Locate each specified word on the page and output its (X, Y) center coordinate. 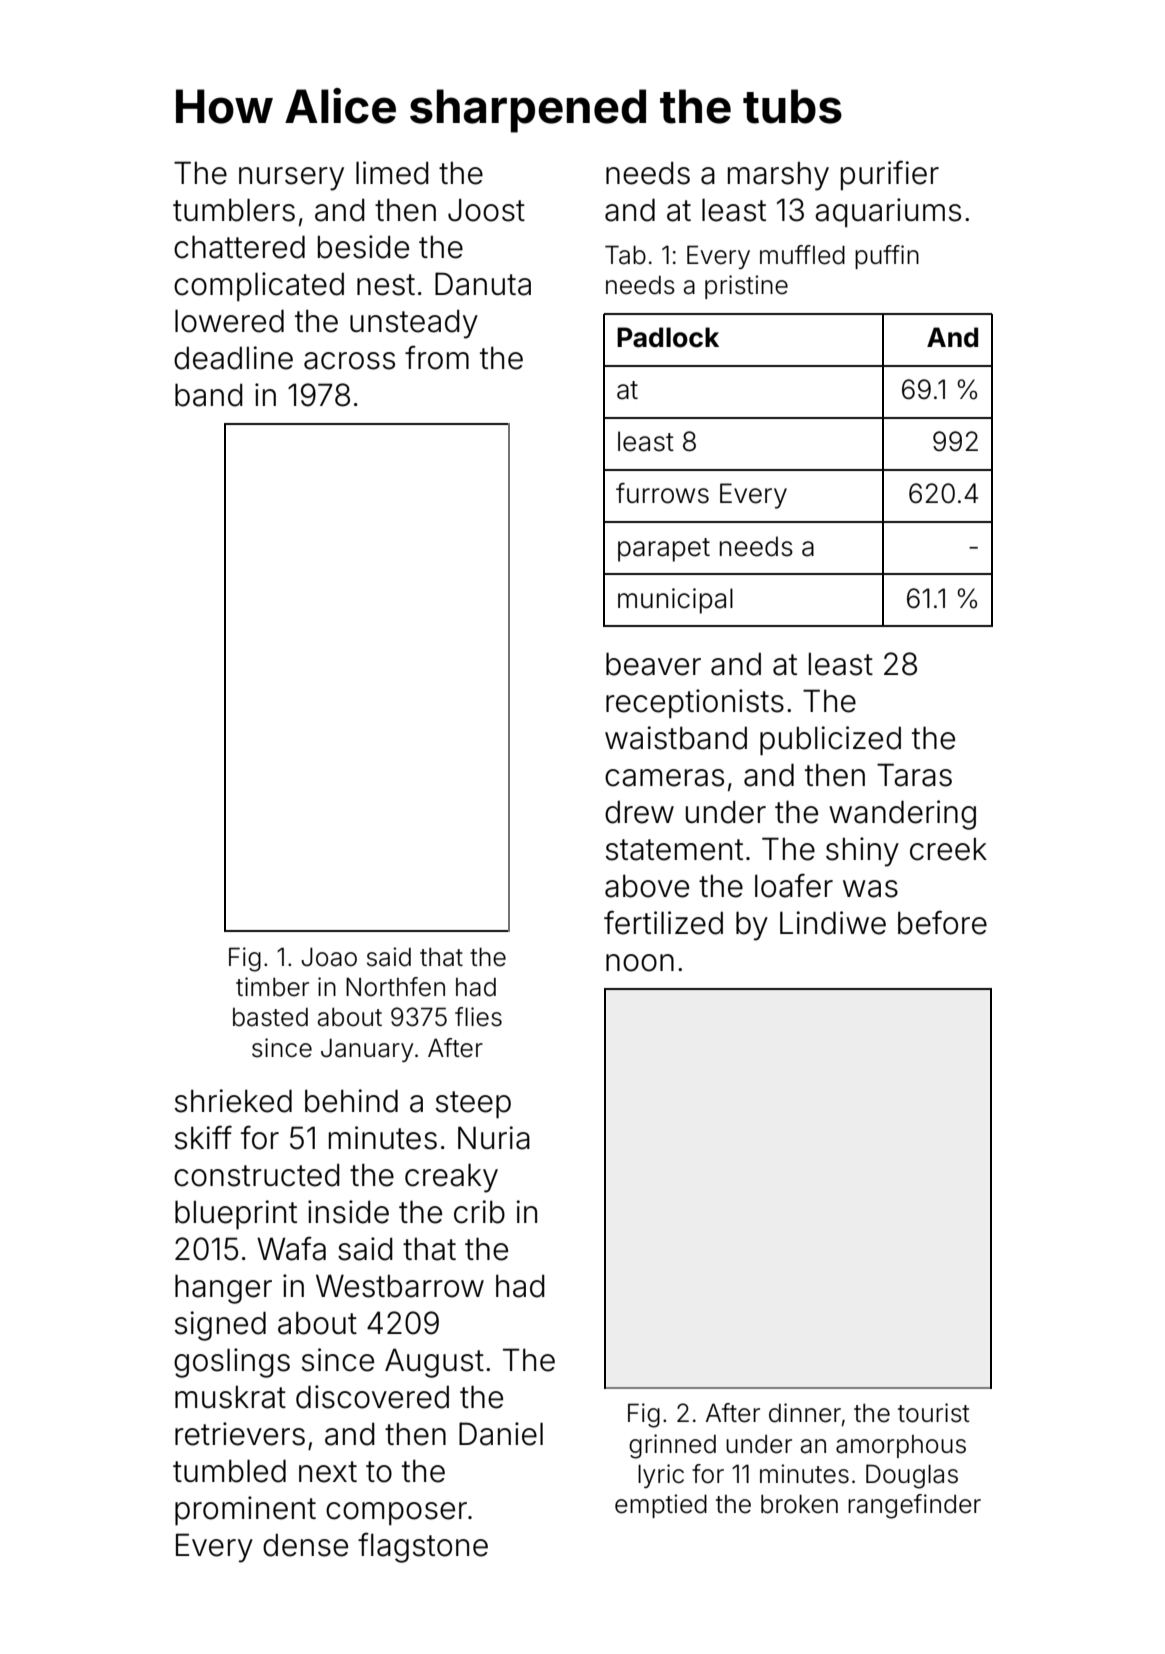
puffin (887, 257)
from (437, 357)
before (942, 923)
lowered (229, 321)
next (328, 1472)
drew (639, 812)
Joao (329, 957)
